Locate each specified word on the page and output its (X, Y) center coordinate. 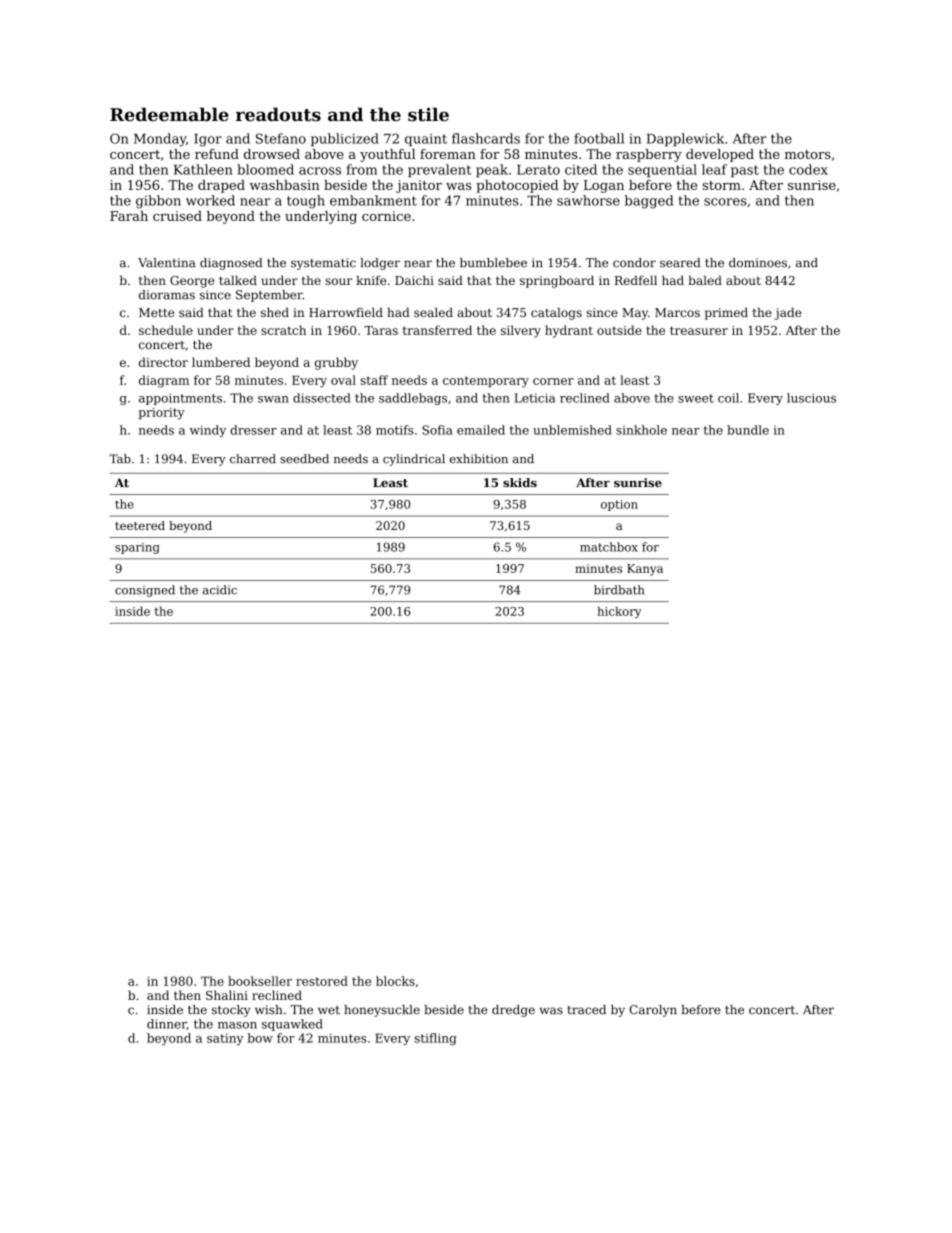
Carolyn (653, 1011)
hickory (619, 612)
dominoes (758, 263)
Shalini (227, 995)
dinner (167, 1024)
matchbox (609, 547)
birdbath (619, 590)
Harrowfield (346, 312)
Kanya (645, 570)
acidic (220, 590)
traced (586, 1010)
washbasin (285, 185)
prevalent (440, 170)
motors (808, 154)
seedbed (304, 459)
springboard (557, 281)
